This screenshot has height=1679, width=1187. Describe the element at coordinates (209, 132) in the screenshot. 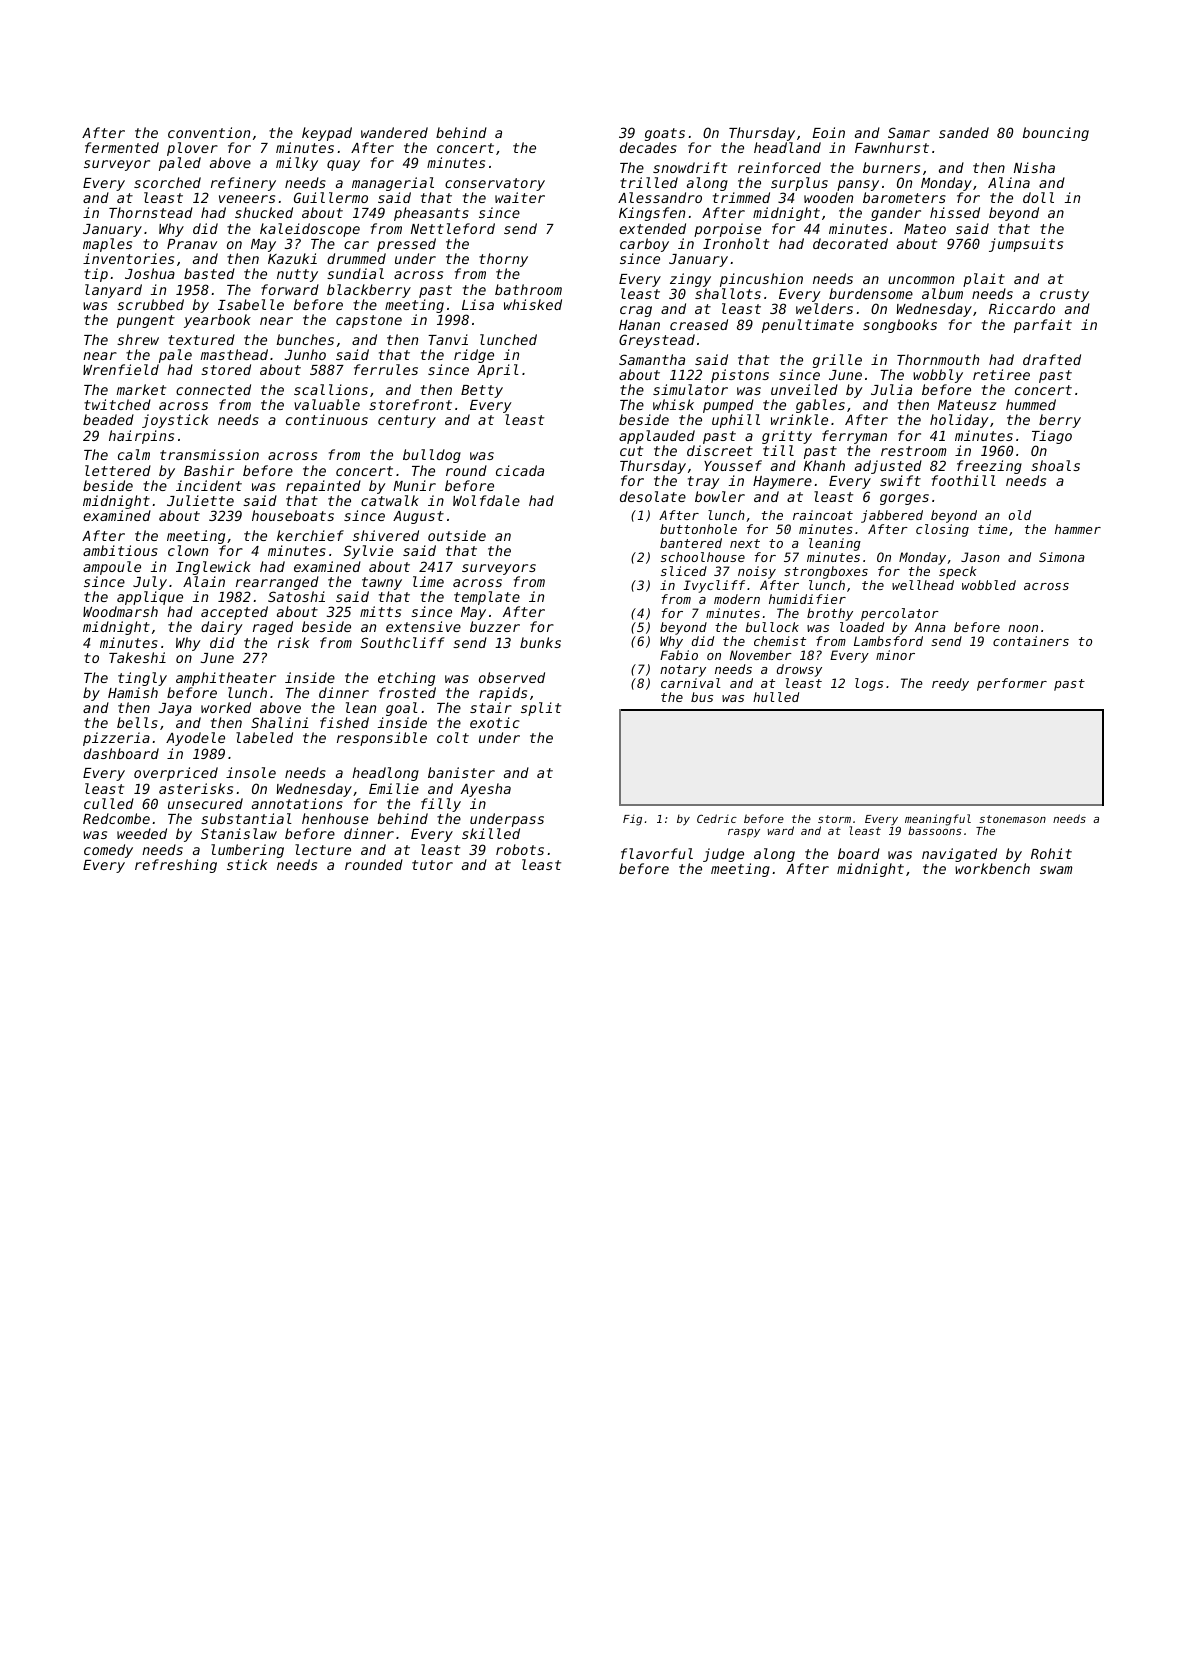

I see `convention` at that location.
